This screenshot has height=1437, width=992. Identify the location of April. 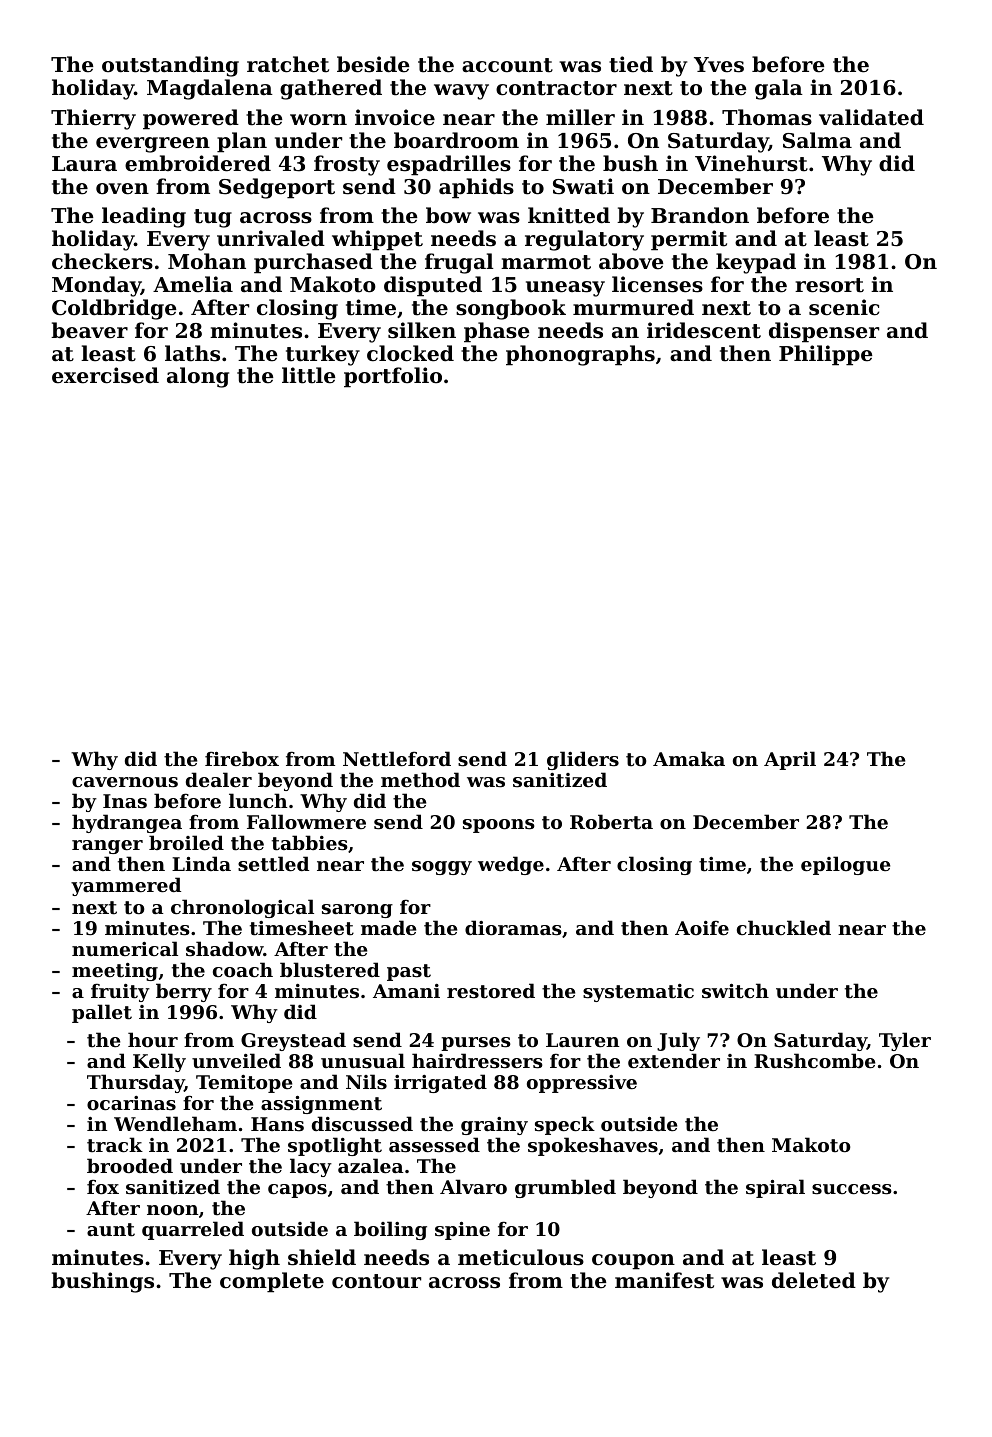
(790, 760).
